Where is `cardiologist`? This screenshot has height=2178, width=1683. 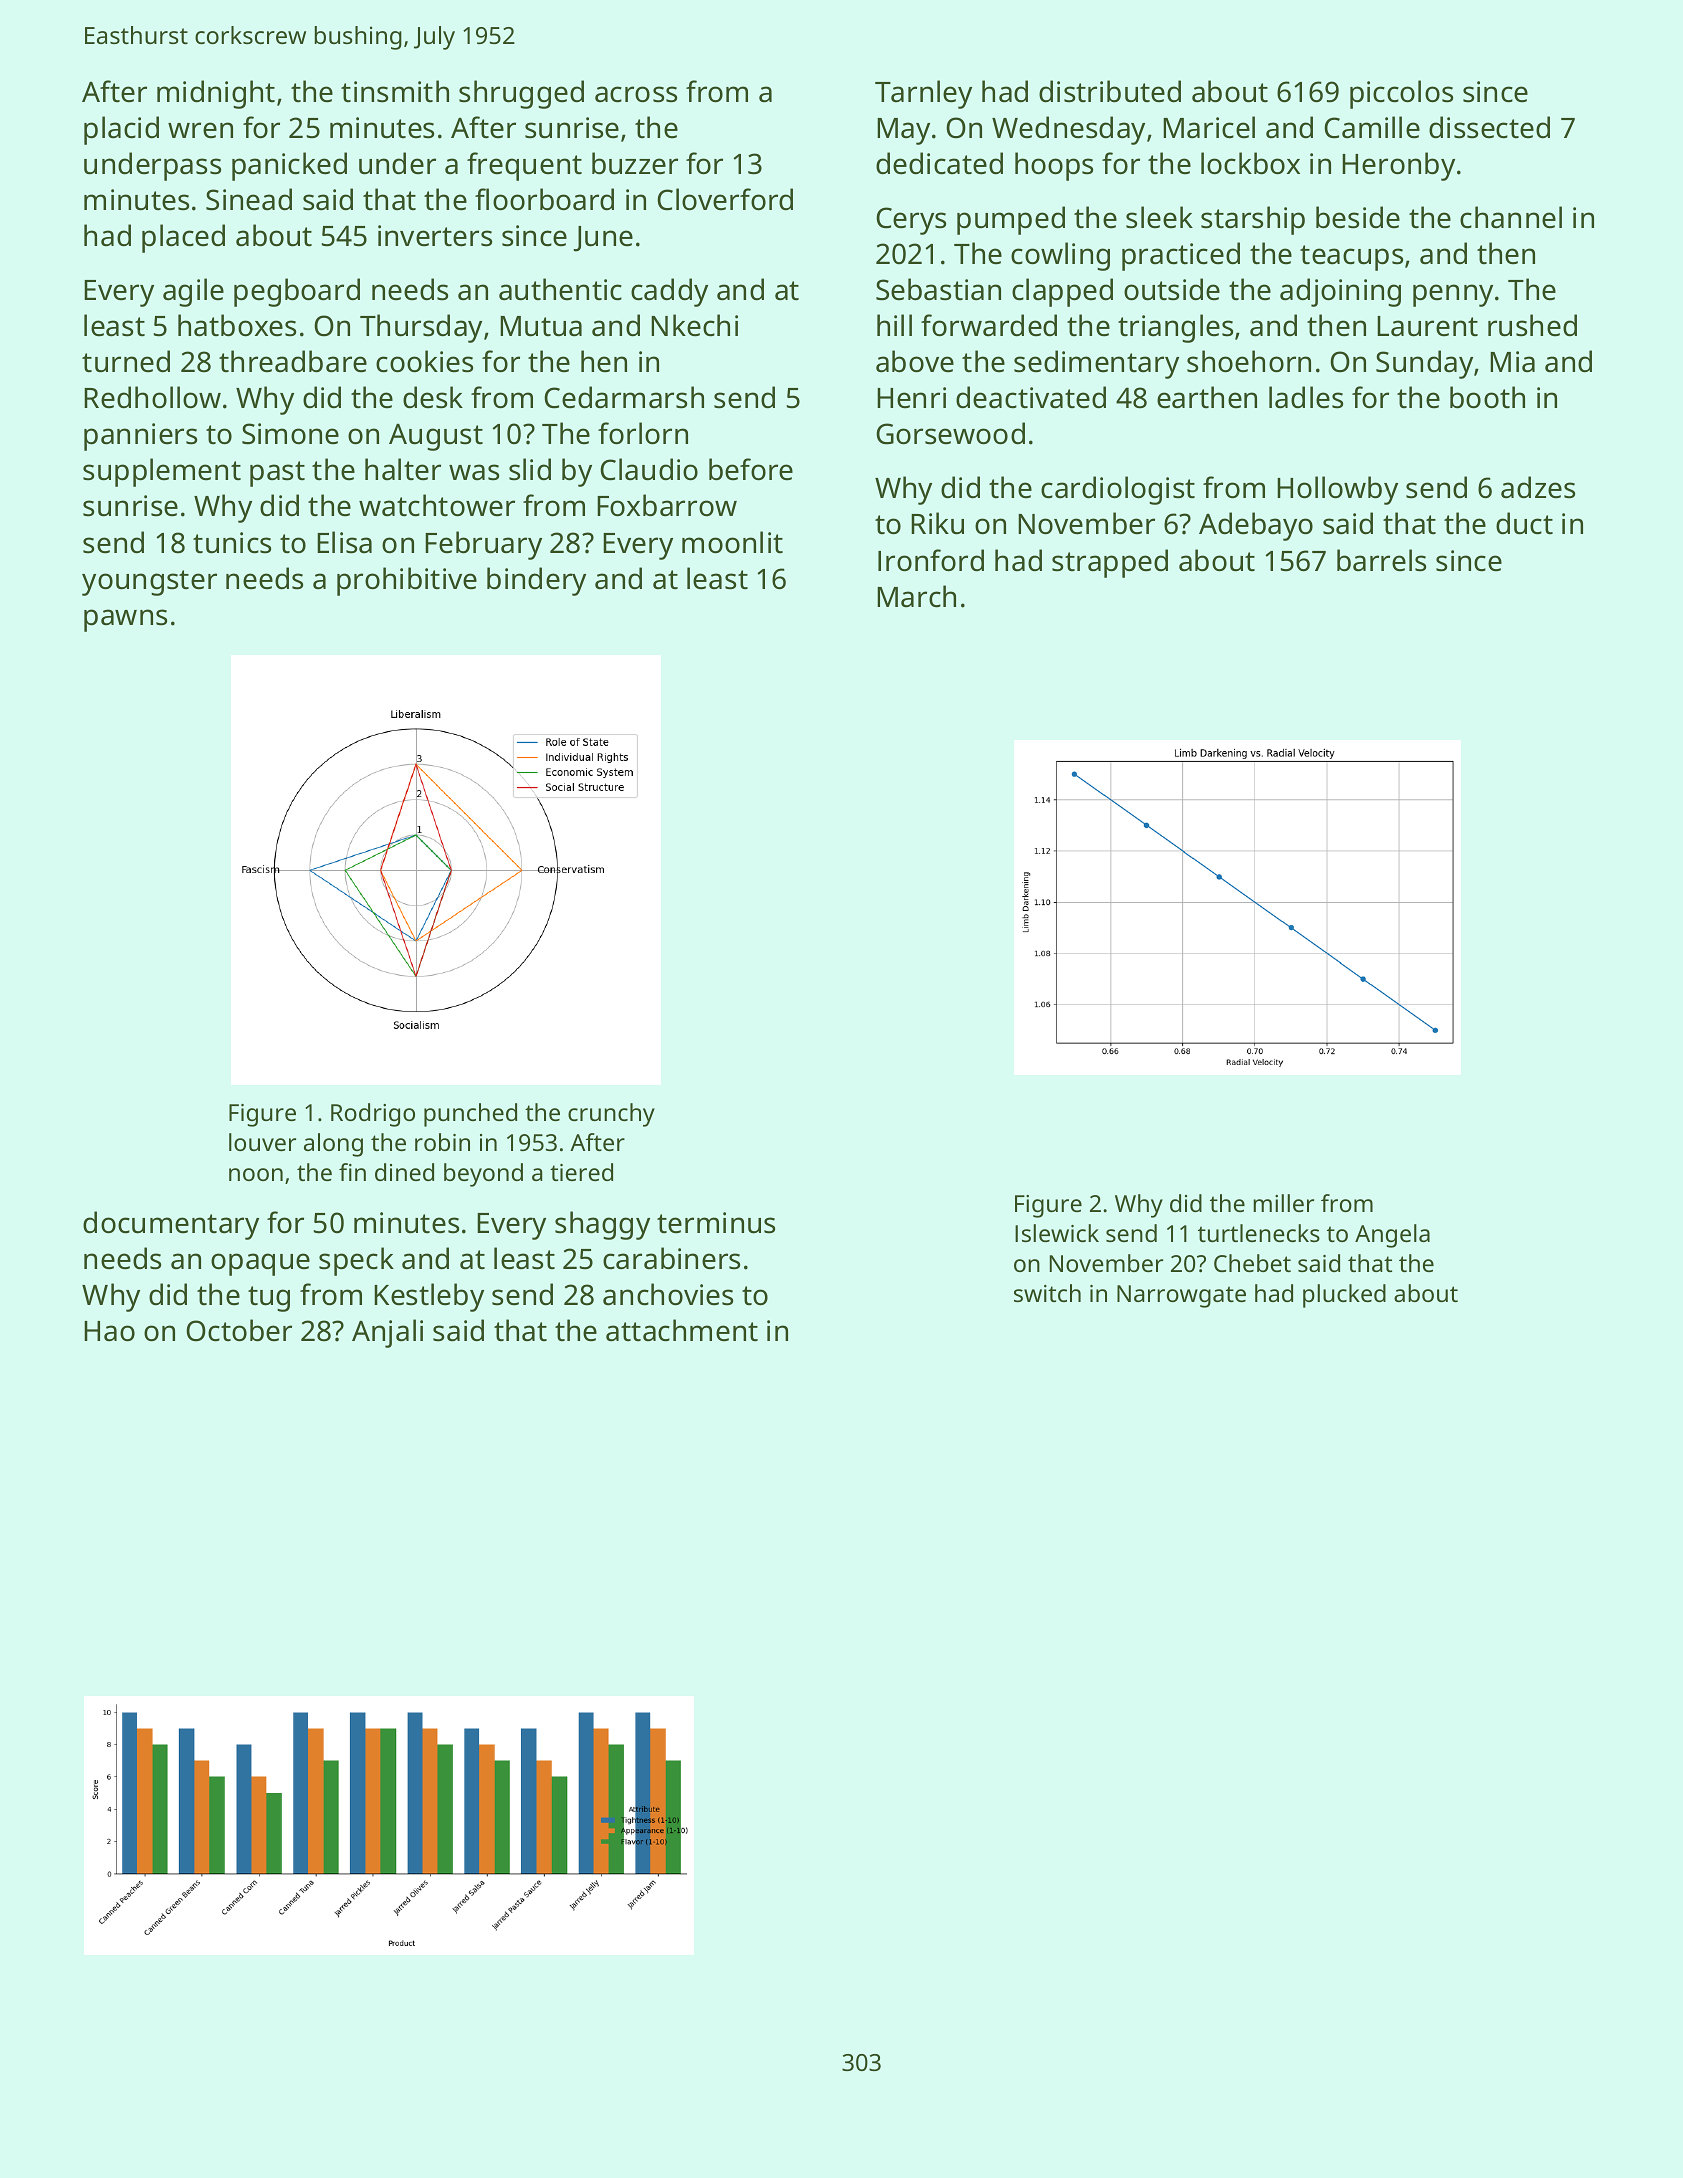 cardiologist is located at coordinates (1118, 490).
